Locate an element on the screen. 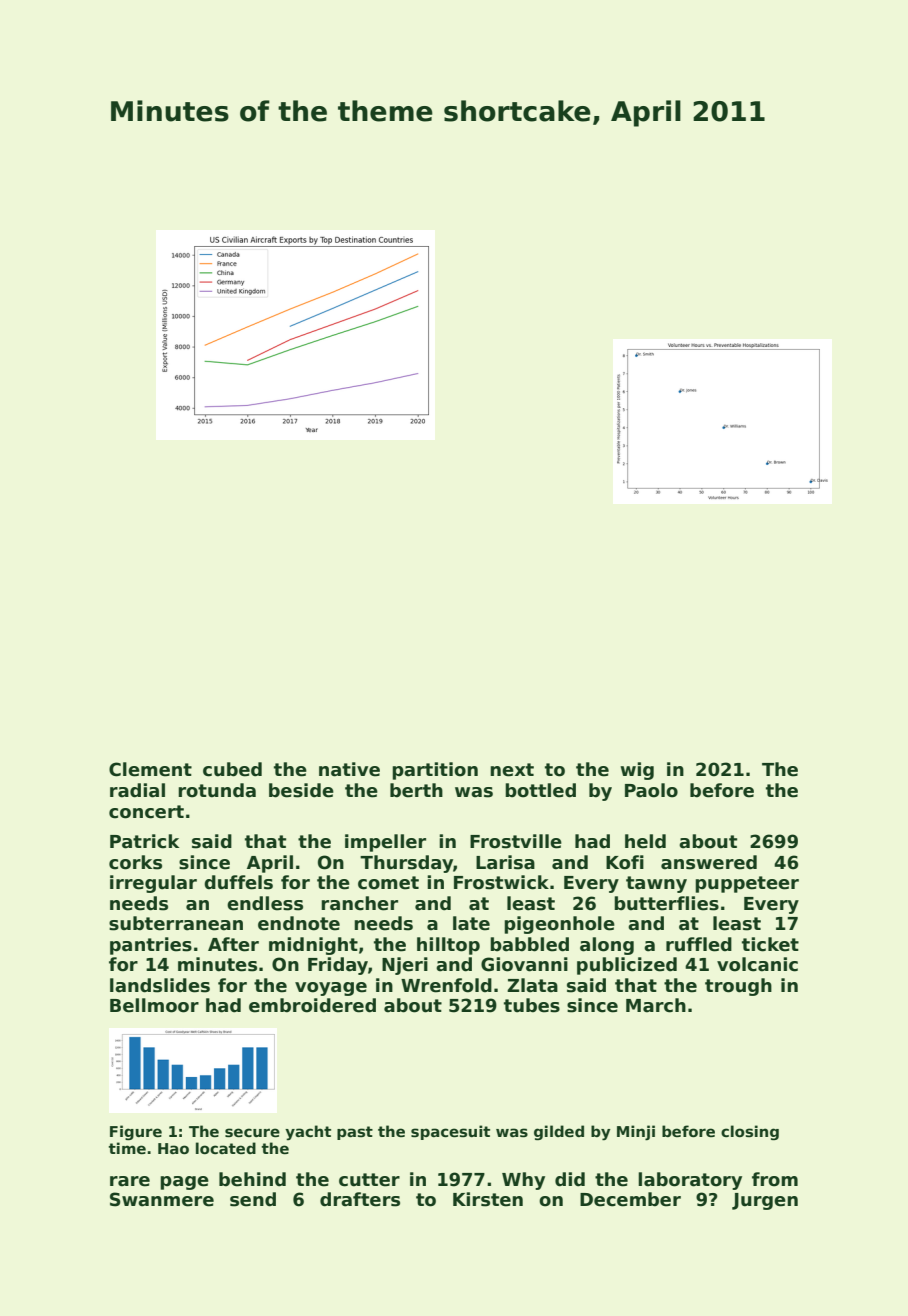 The width and height of the screenshot is (908, 1316). secure is located at coordinates (252, 1132).
